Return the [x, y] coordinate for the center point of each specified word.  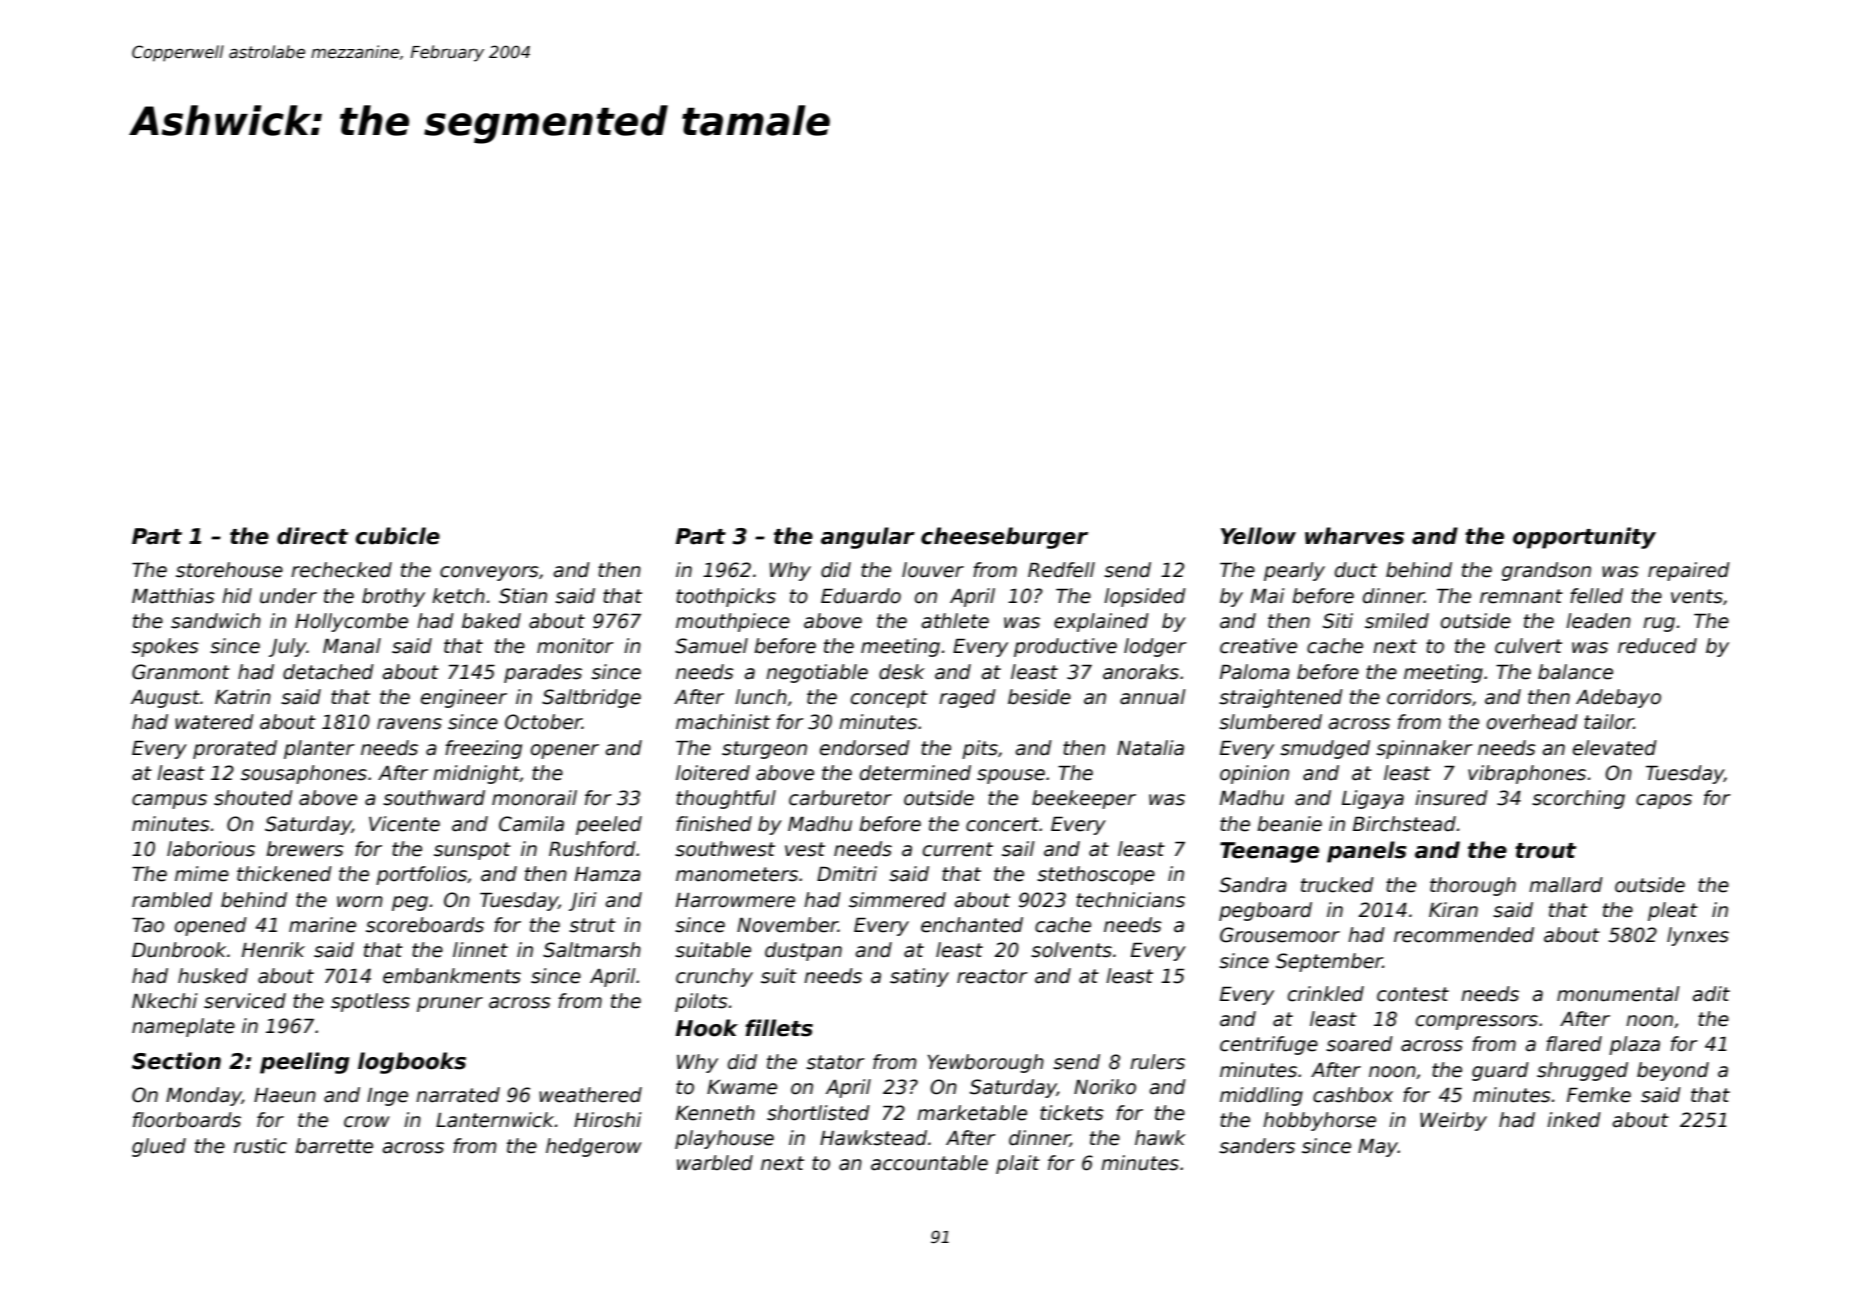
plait [1018, 1164]
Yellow [1258, 536]
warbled [715, 1163]
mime [202, 874]
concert [1002, 824]
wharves [1354, 536]
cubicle [397, 536]
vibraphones [1527, 774]
